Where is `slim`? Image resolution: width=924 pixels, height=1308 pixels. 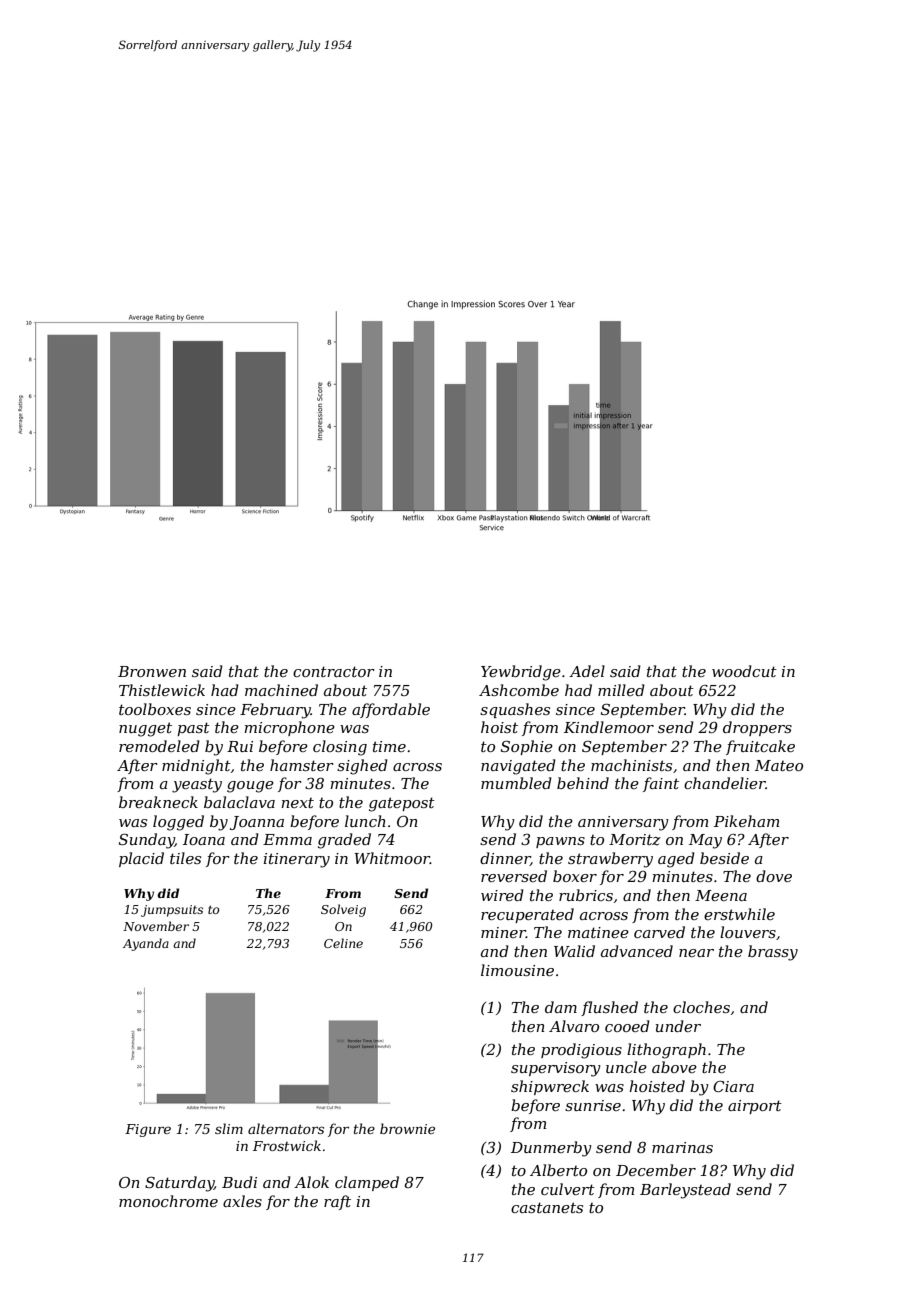 slim is located at coordinates (229, 1128).
